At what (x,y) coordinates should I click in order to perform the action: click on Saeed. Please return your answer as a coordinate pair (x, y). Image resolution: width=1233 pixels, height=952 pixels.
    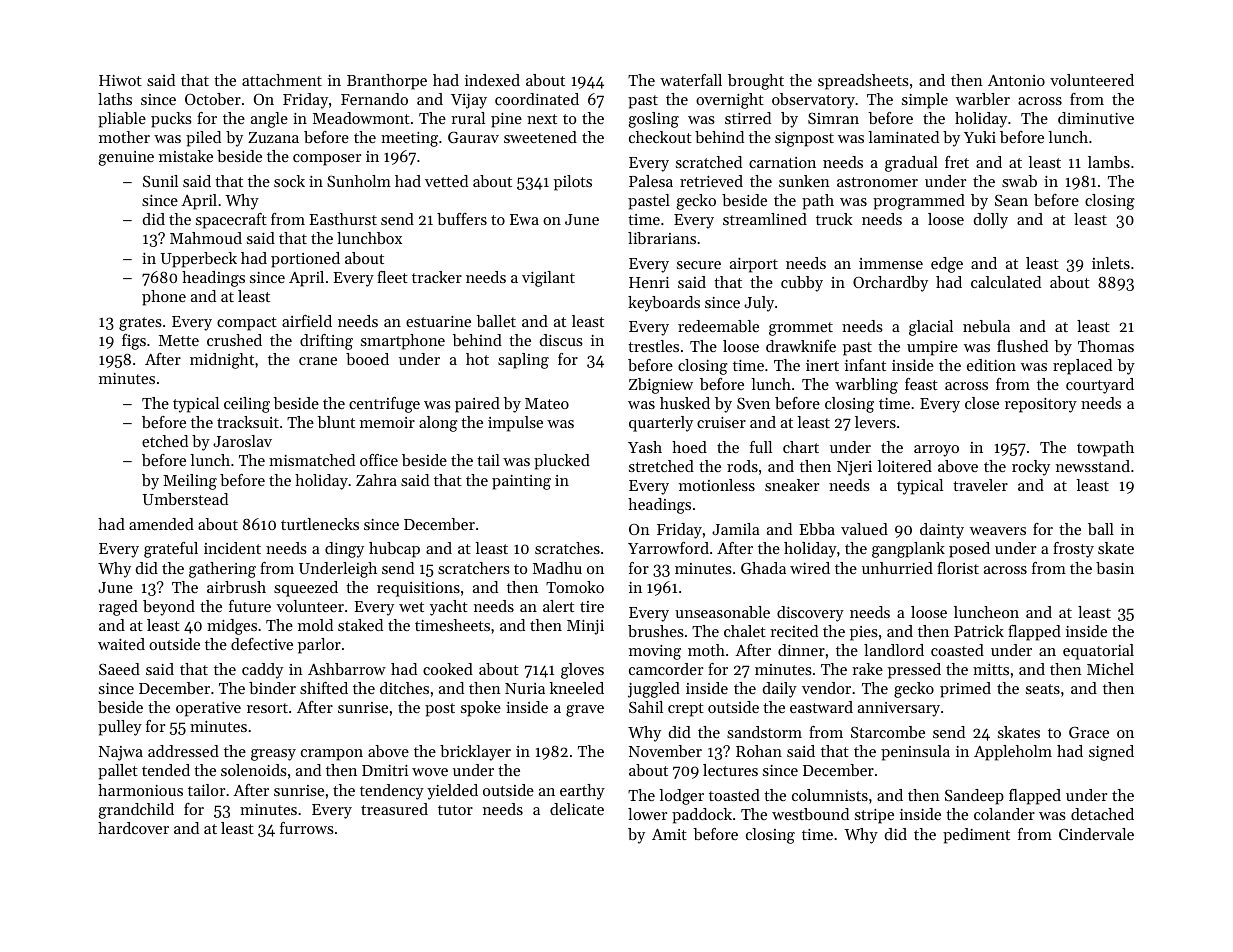
    Looking at the image, I should click on (119, 669).
